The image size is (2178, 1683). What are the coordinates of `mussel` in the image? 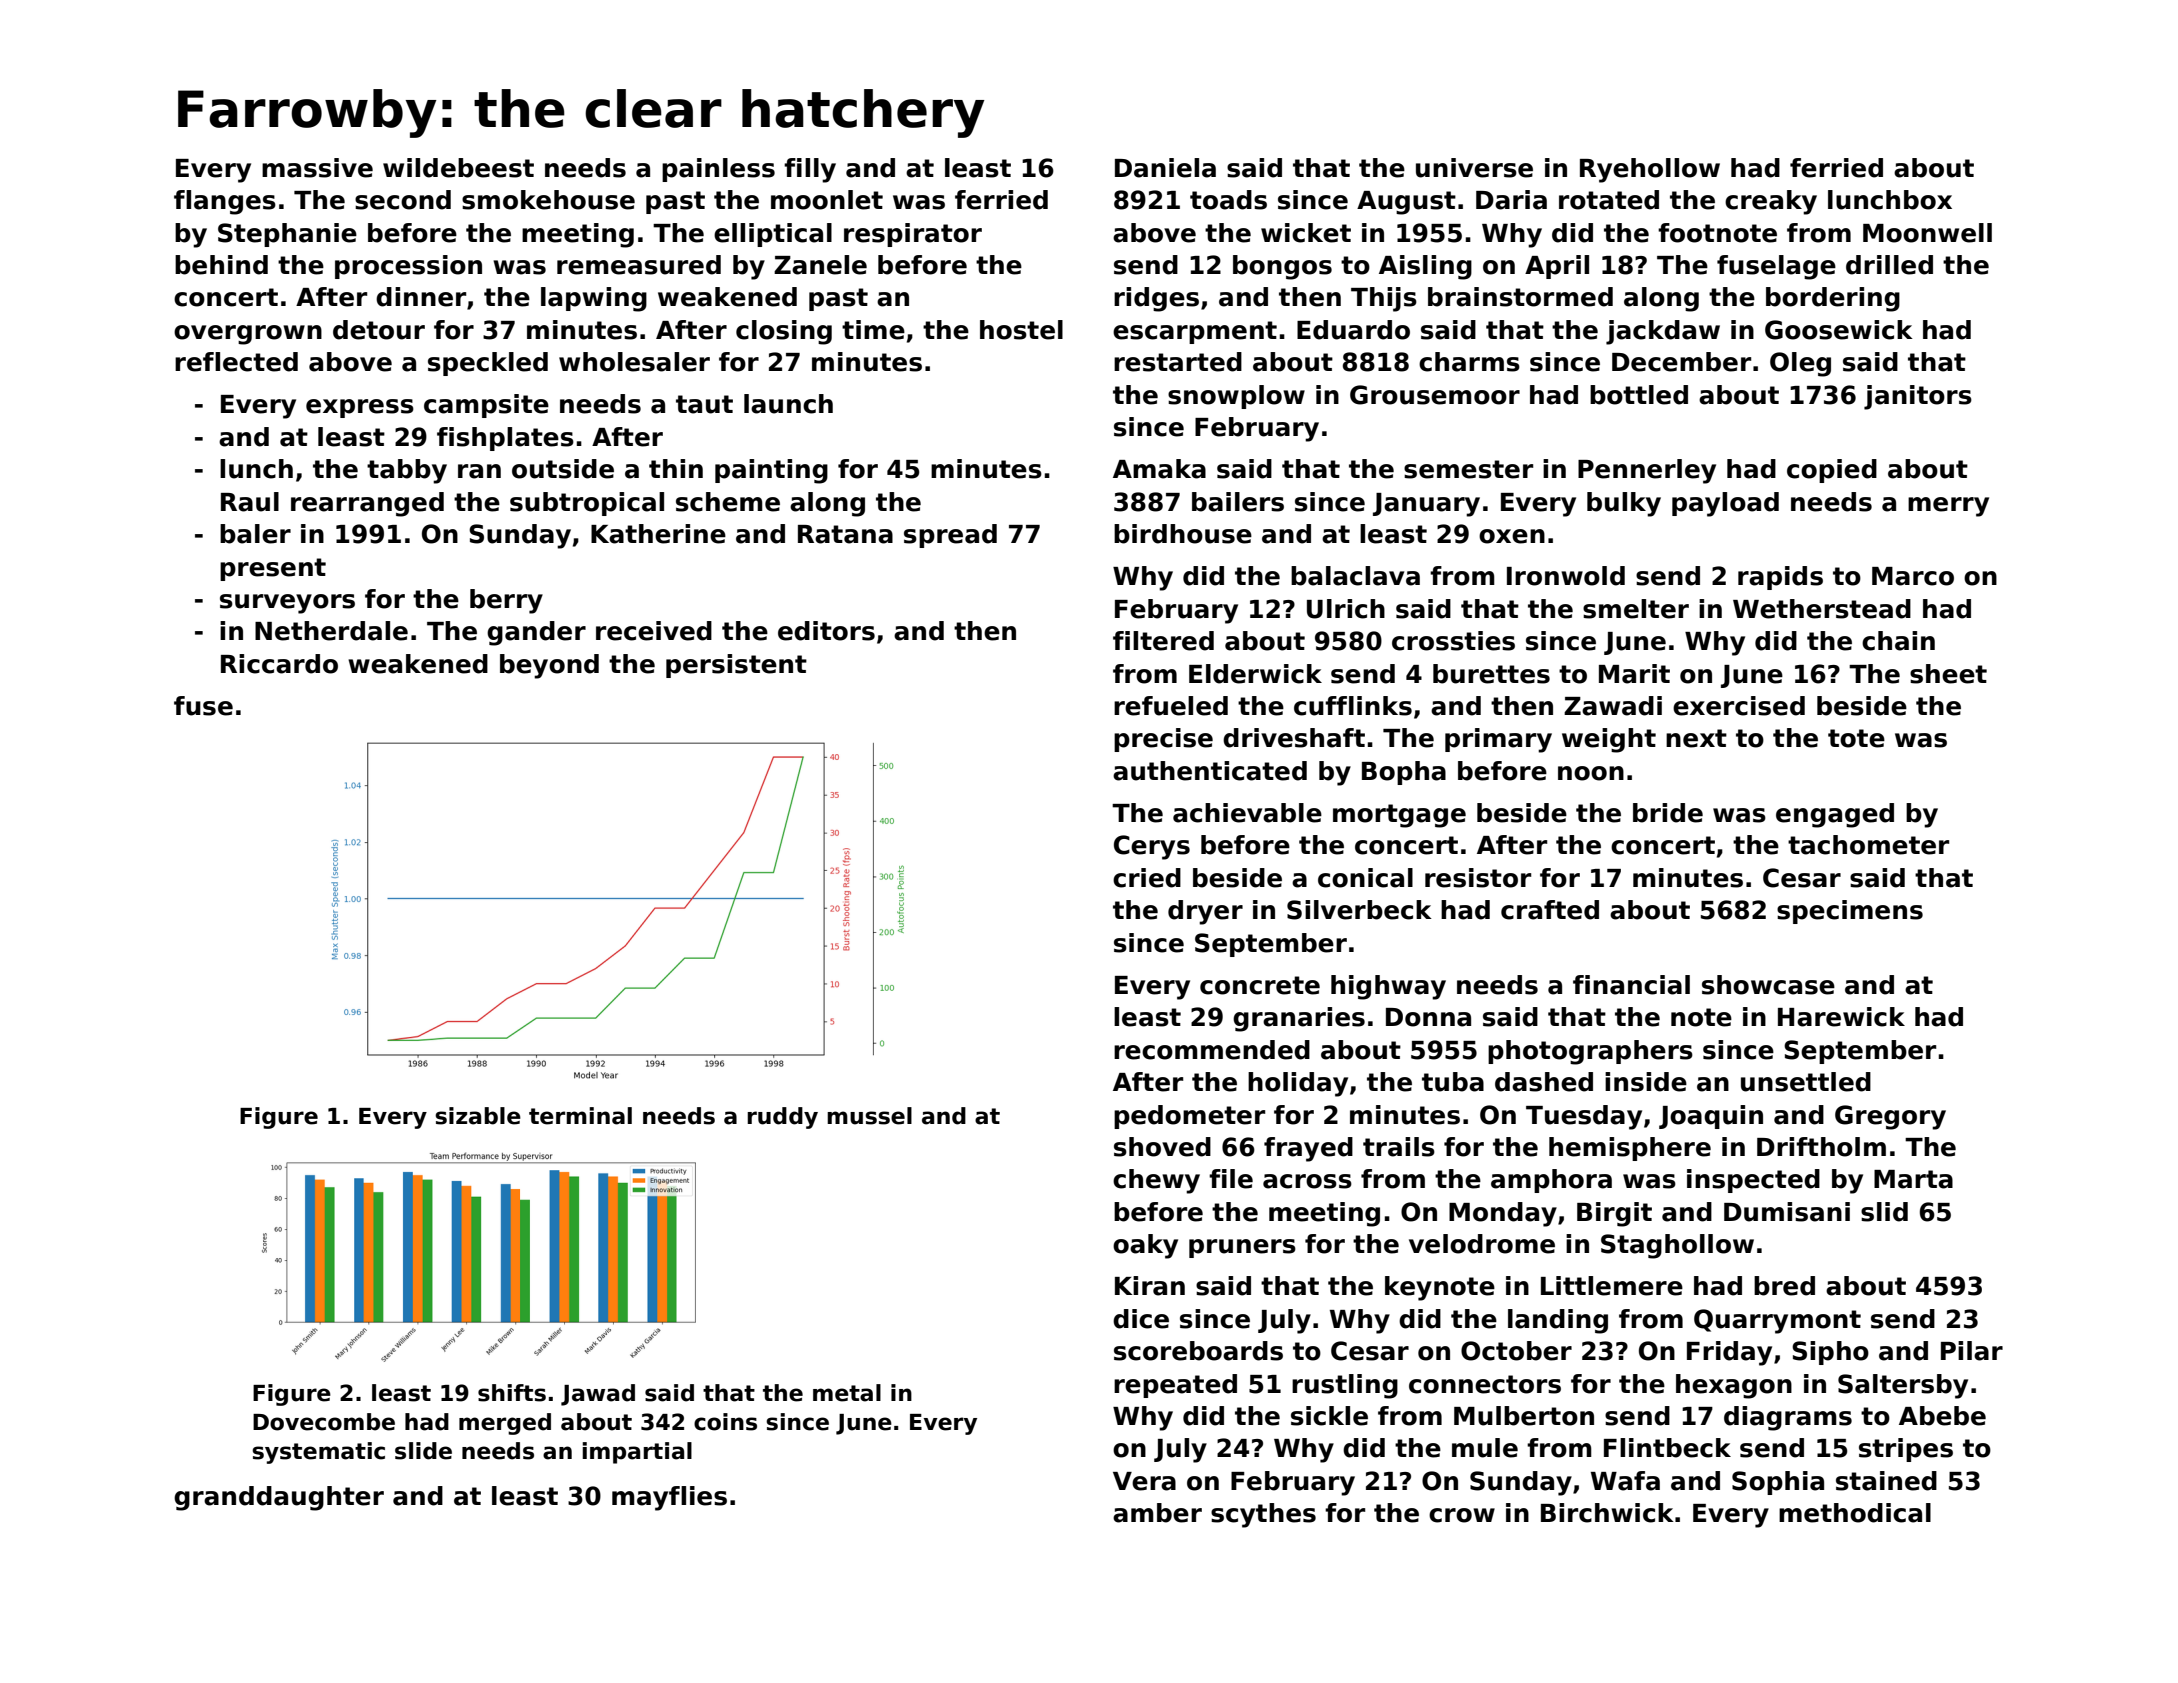 It's located at (869, 1116).
